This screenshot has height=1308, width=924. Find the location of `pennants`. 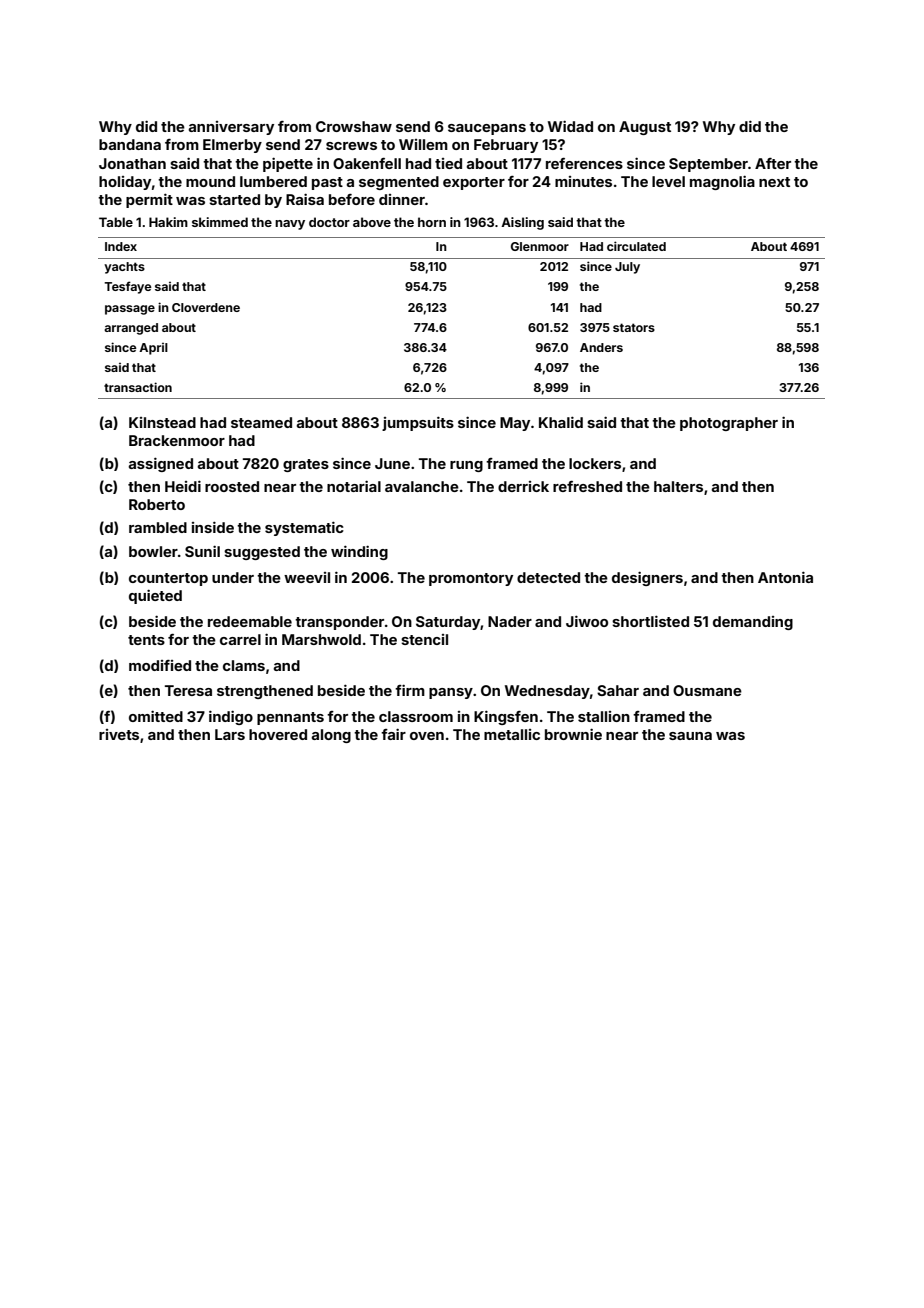

pennants is located at coordinates (290, 718).
